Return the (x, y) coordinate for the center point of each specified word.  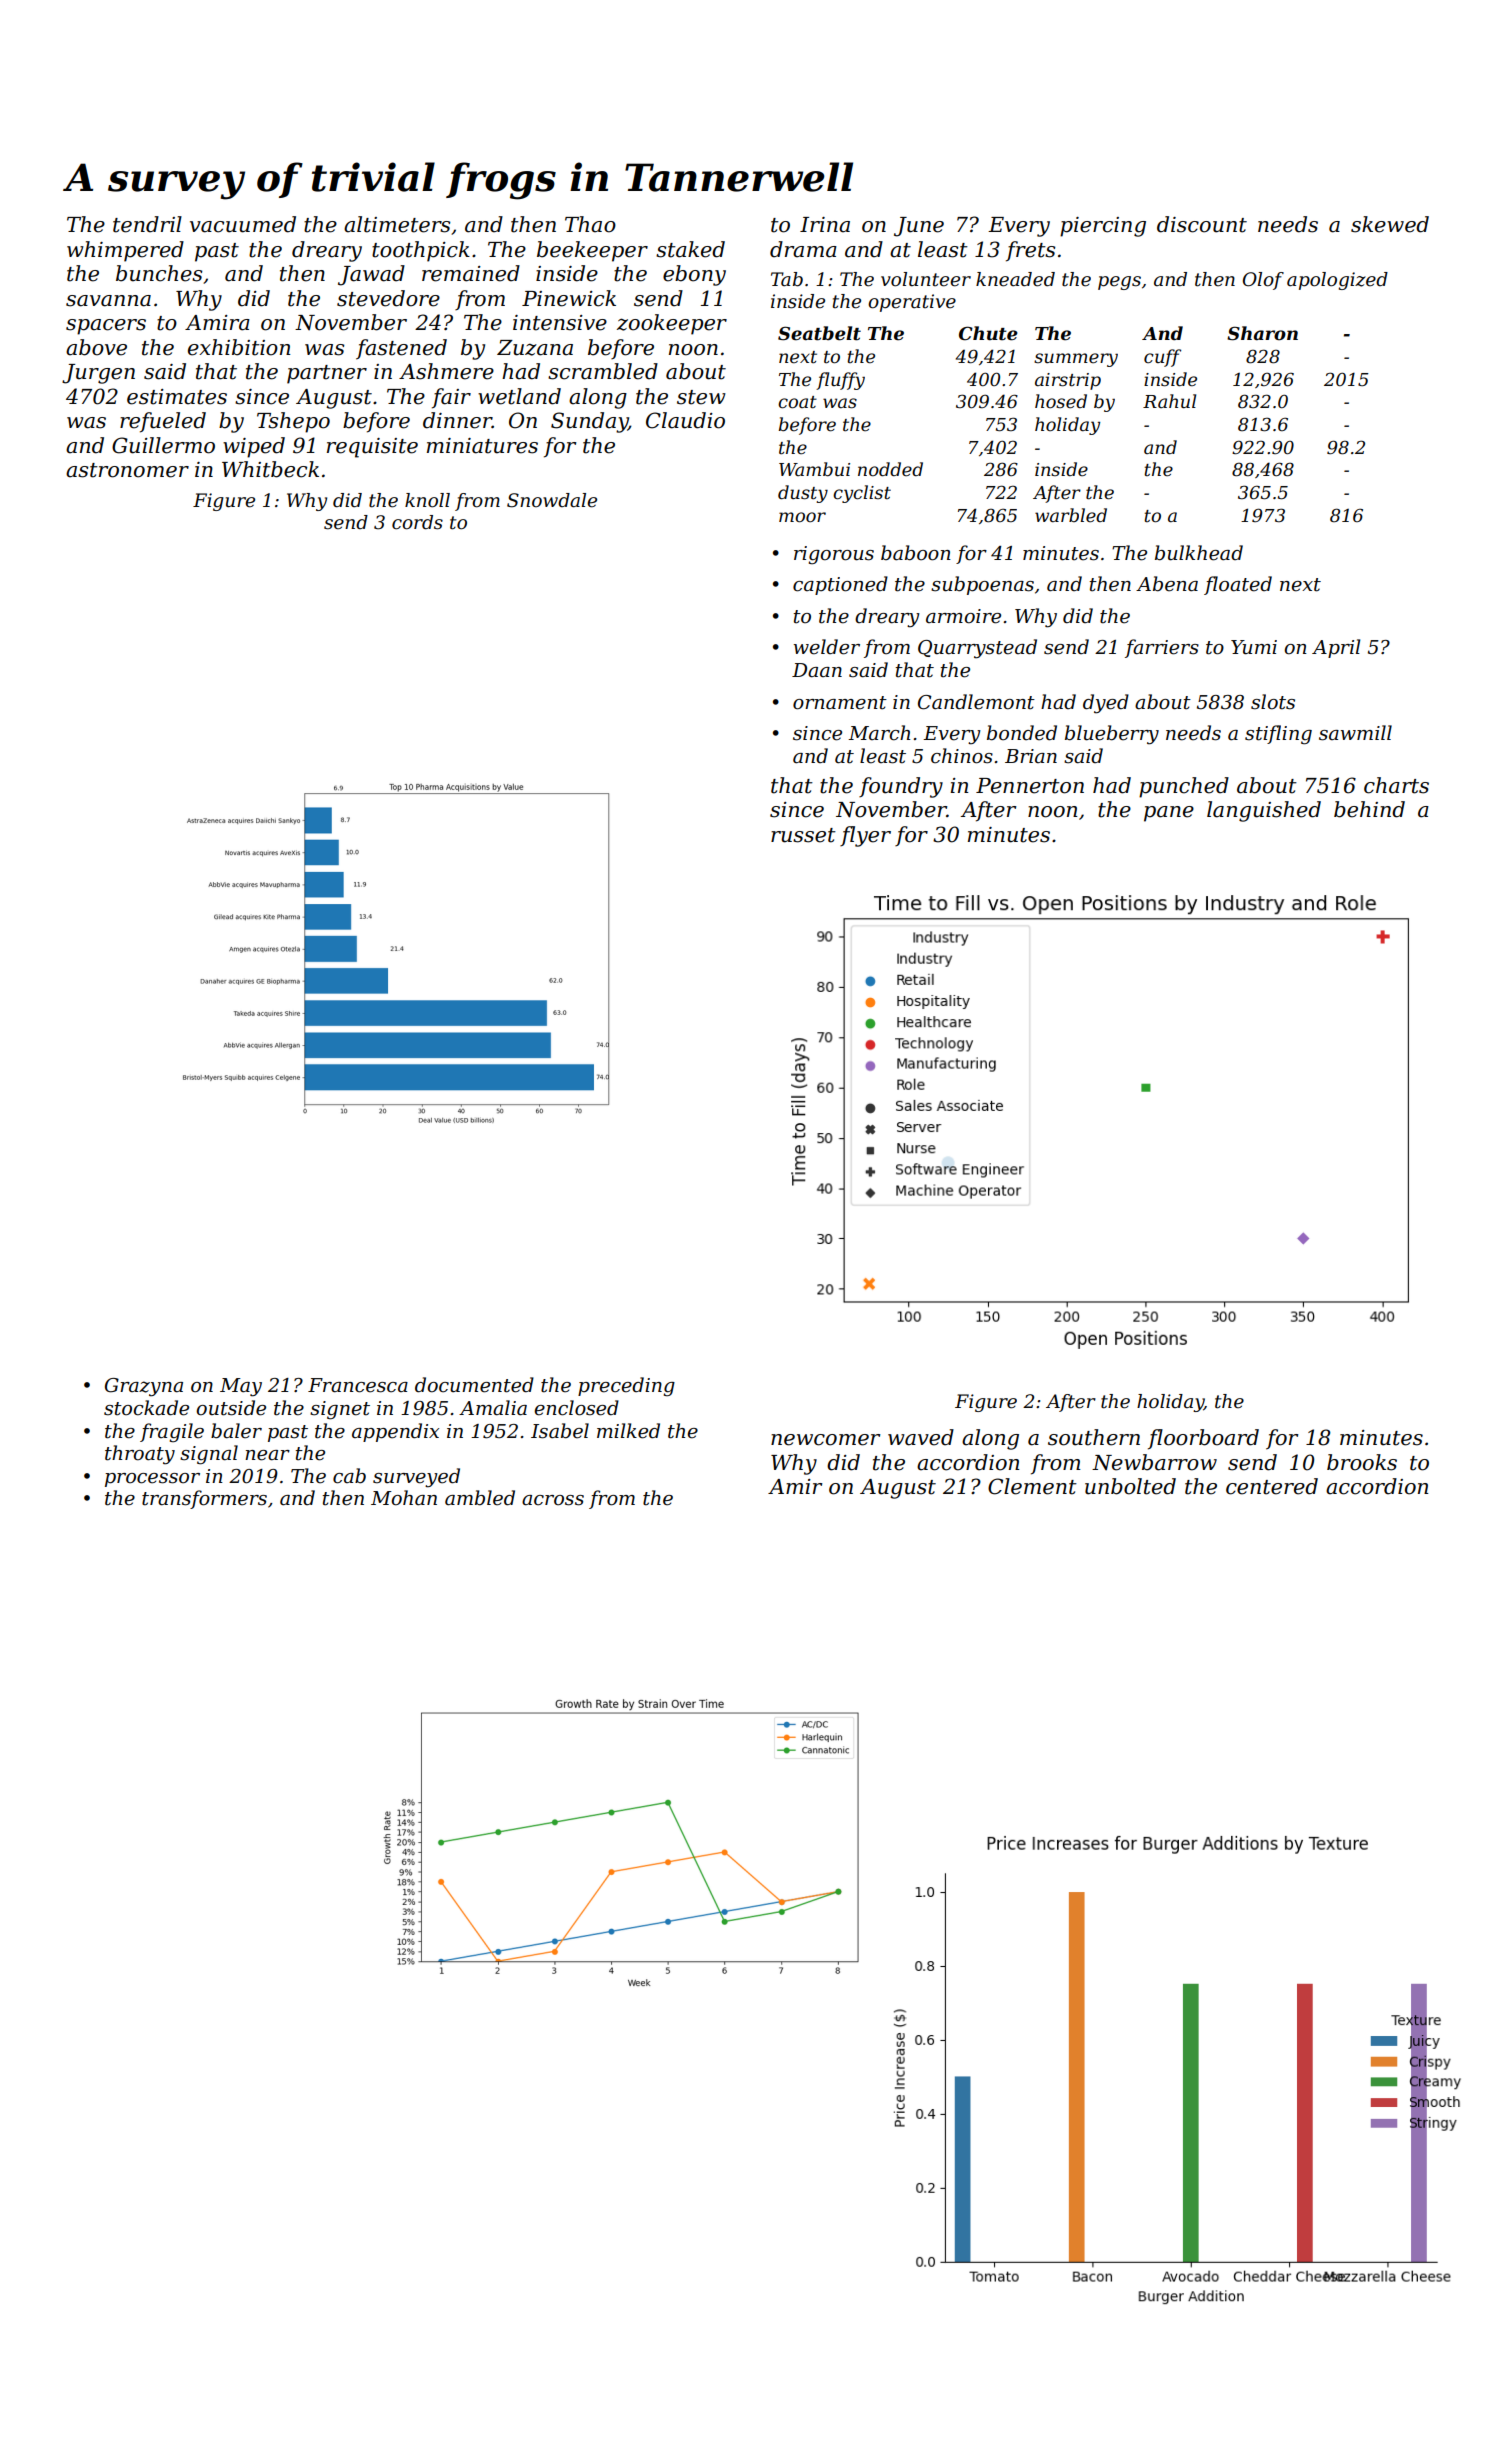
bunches (159, 273)
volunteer (926, 279)
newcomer (825, 1440)
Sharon (1262, 333)
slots (1273, 702)
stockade (146, 1408)
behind (1369, 809)
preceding (626, 1386)
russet (803, 835)
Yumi (1254, 647)
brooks (1362, 1462)
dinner (457, 420)
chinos (962, 756)
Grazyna (144, 1387)
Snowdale (552, 500)
